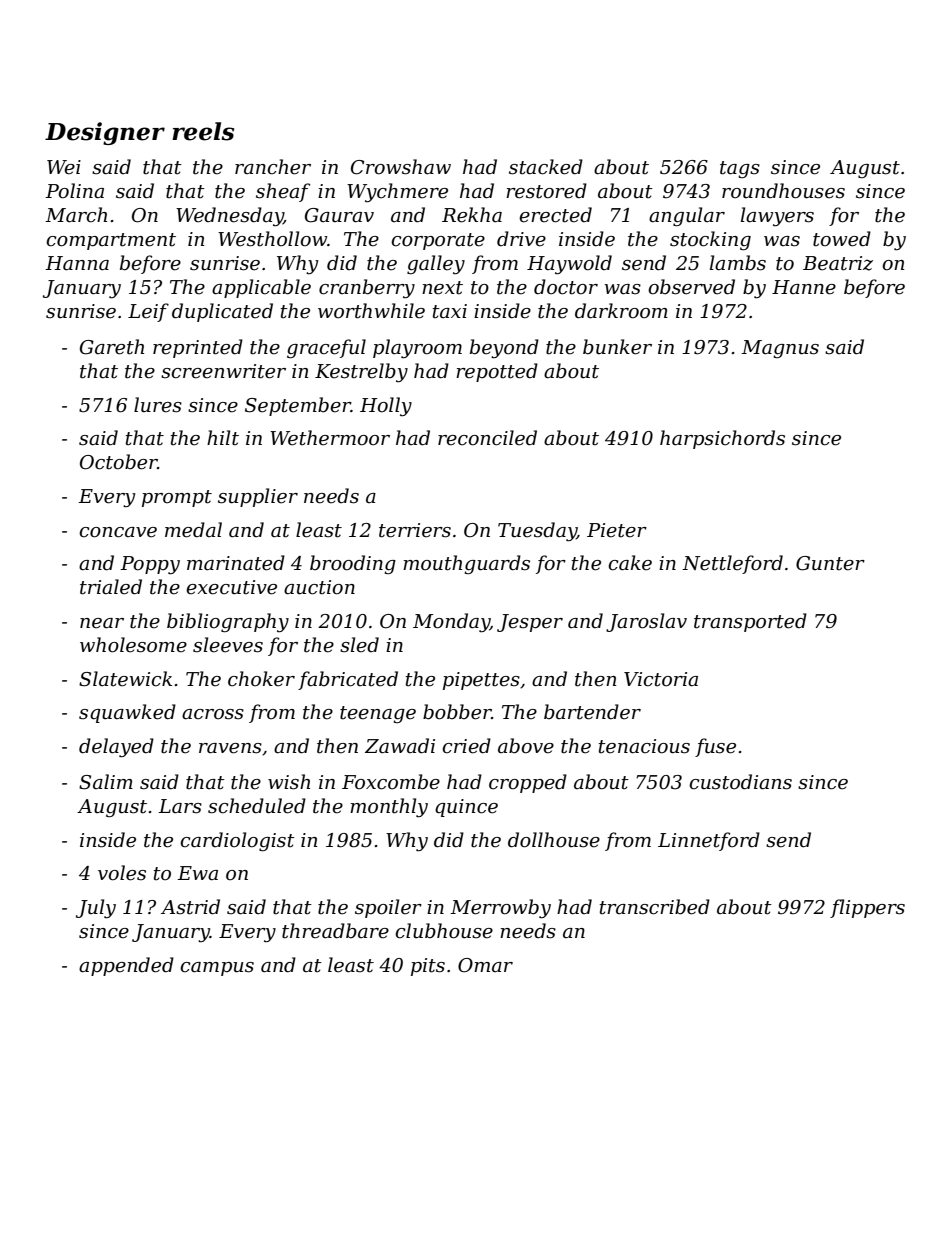 The width and height of the page is (952, 1233). What do you see at coordinates (353, 564) in the page?
I see `brooding` at bounding box center [353, 564].
